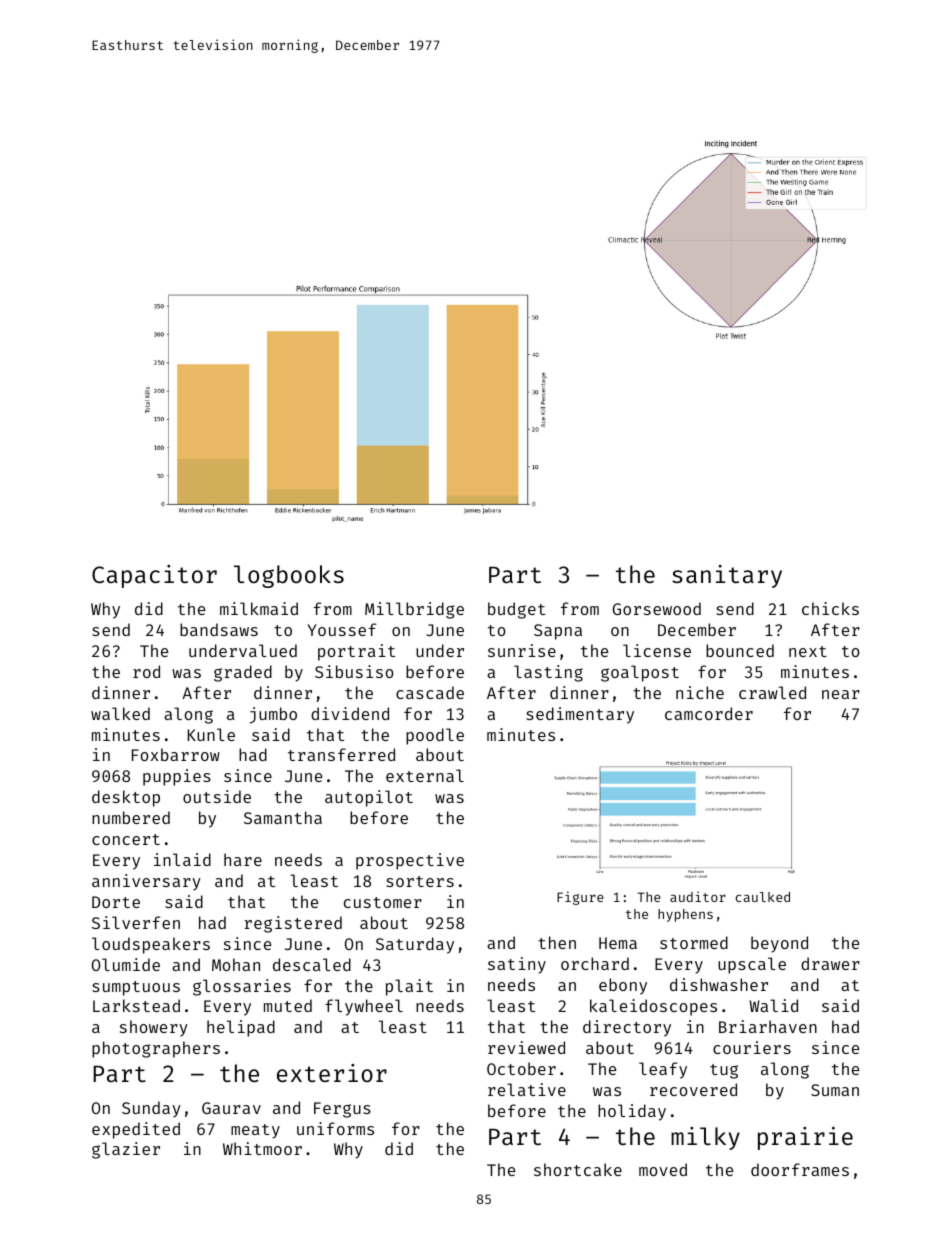 Image resolution: width=952 pixels, height=1233 pixels. What do you see at coordinates (383, 902) in the document?
I see `customer` at bounding box center [383, 902].
